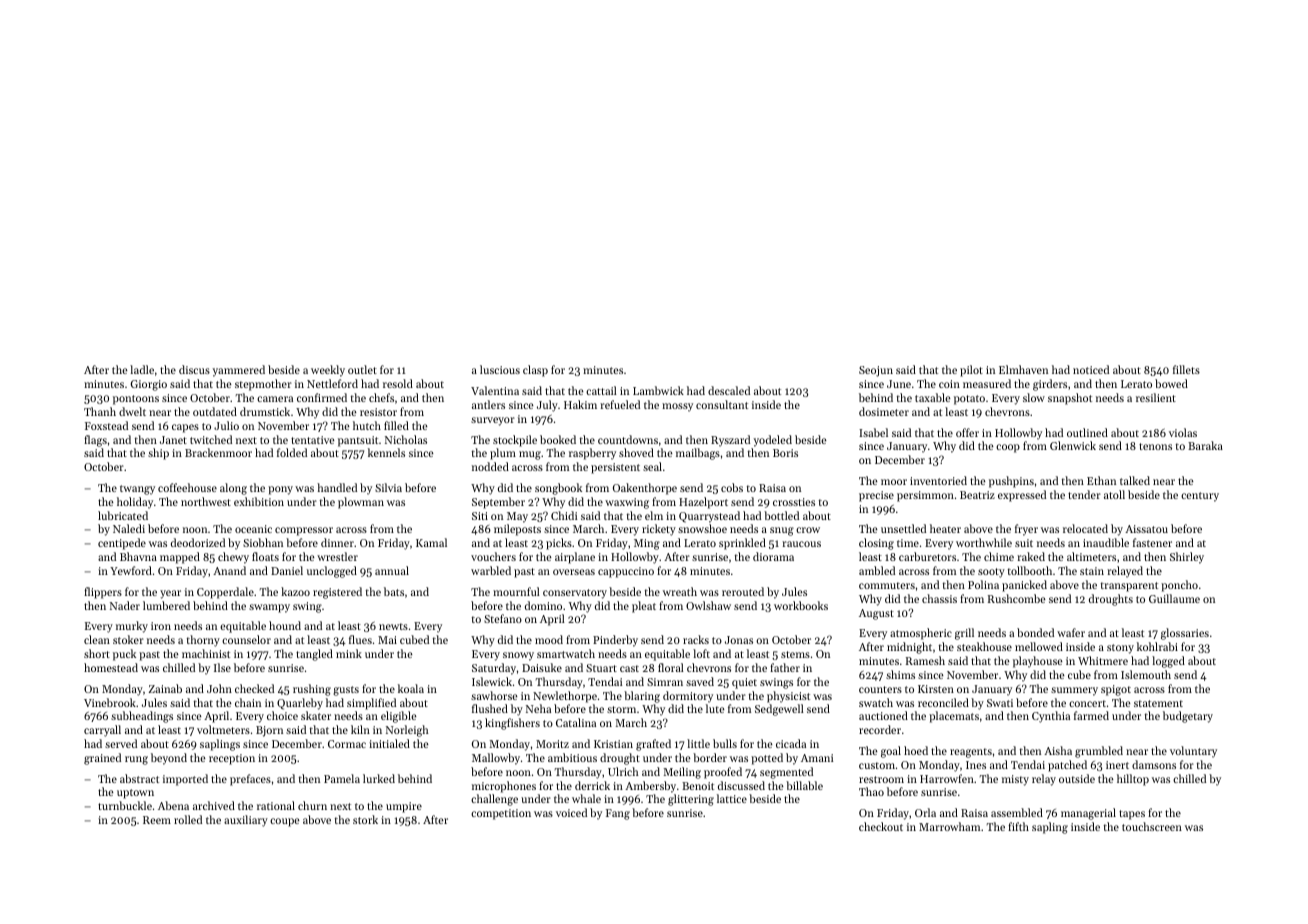 This document has width=1308, height=924. Describe the element at coordinates (1156, 397) in the document. I see `resilient` at that location.
